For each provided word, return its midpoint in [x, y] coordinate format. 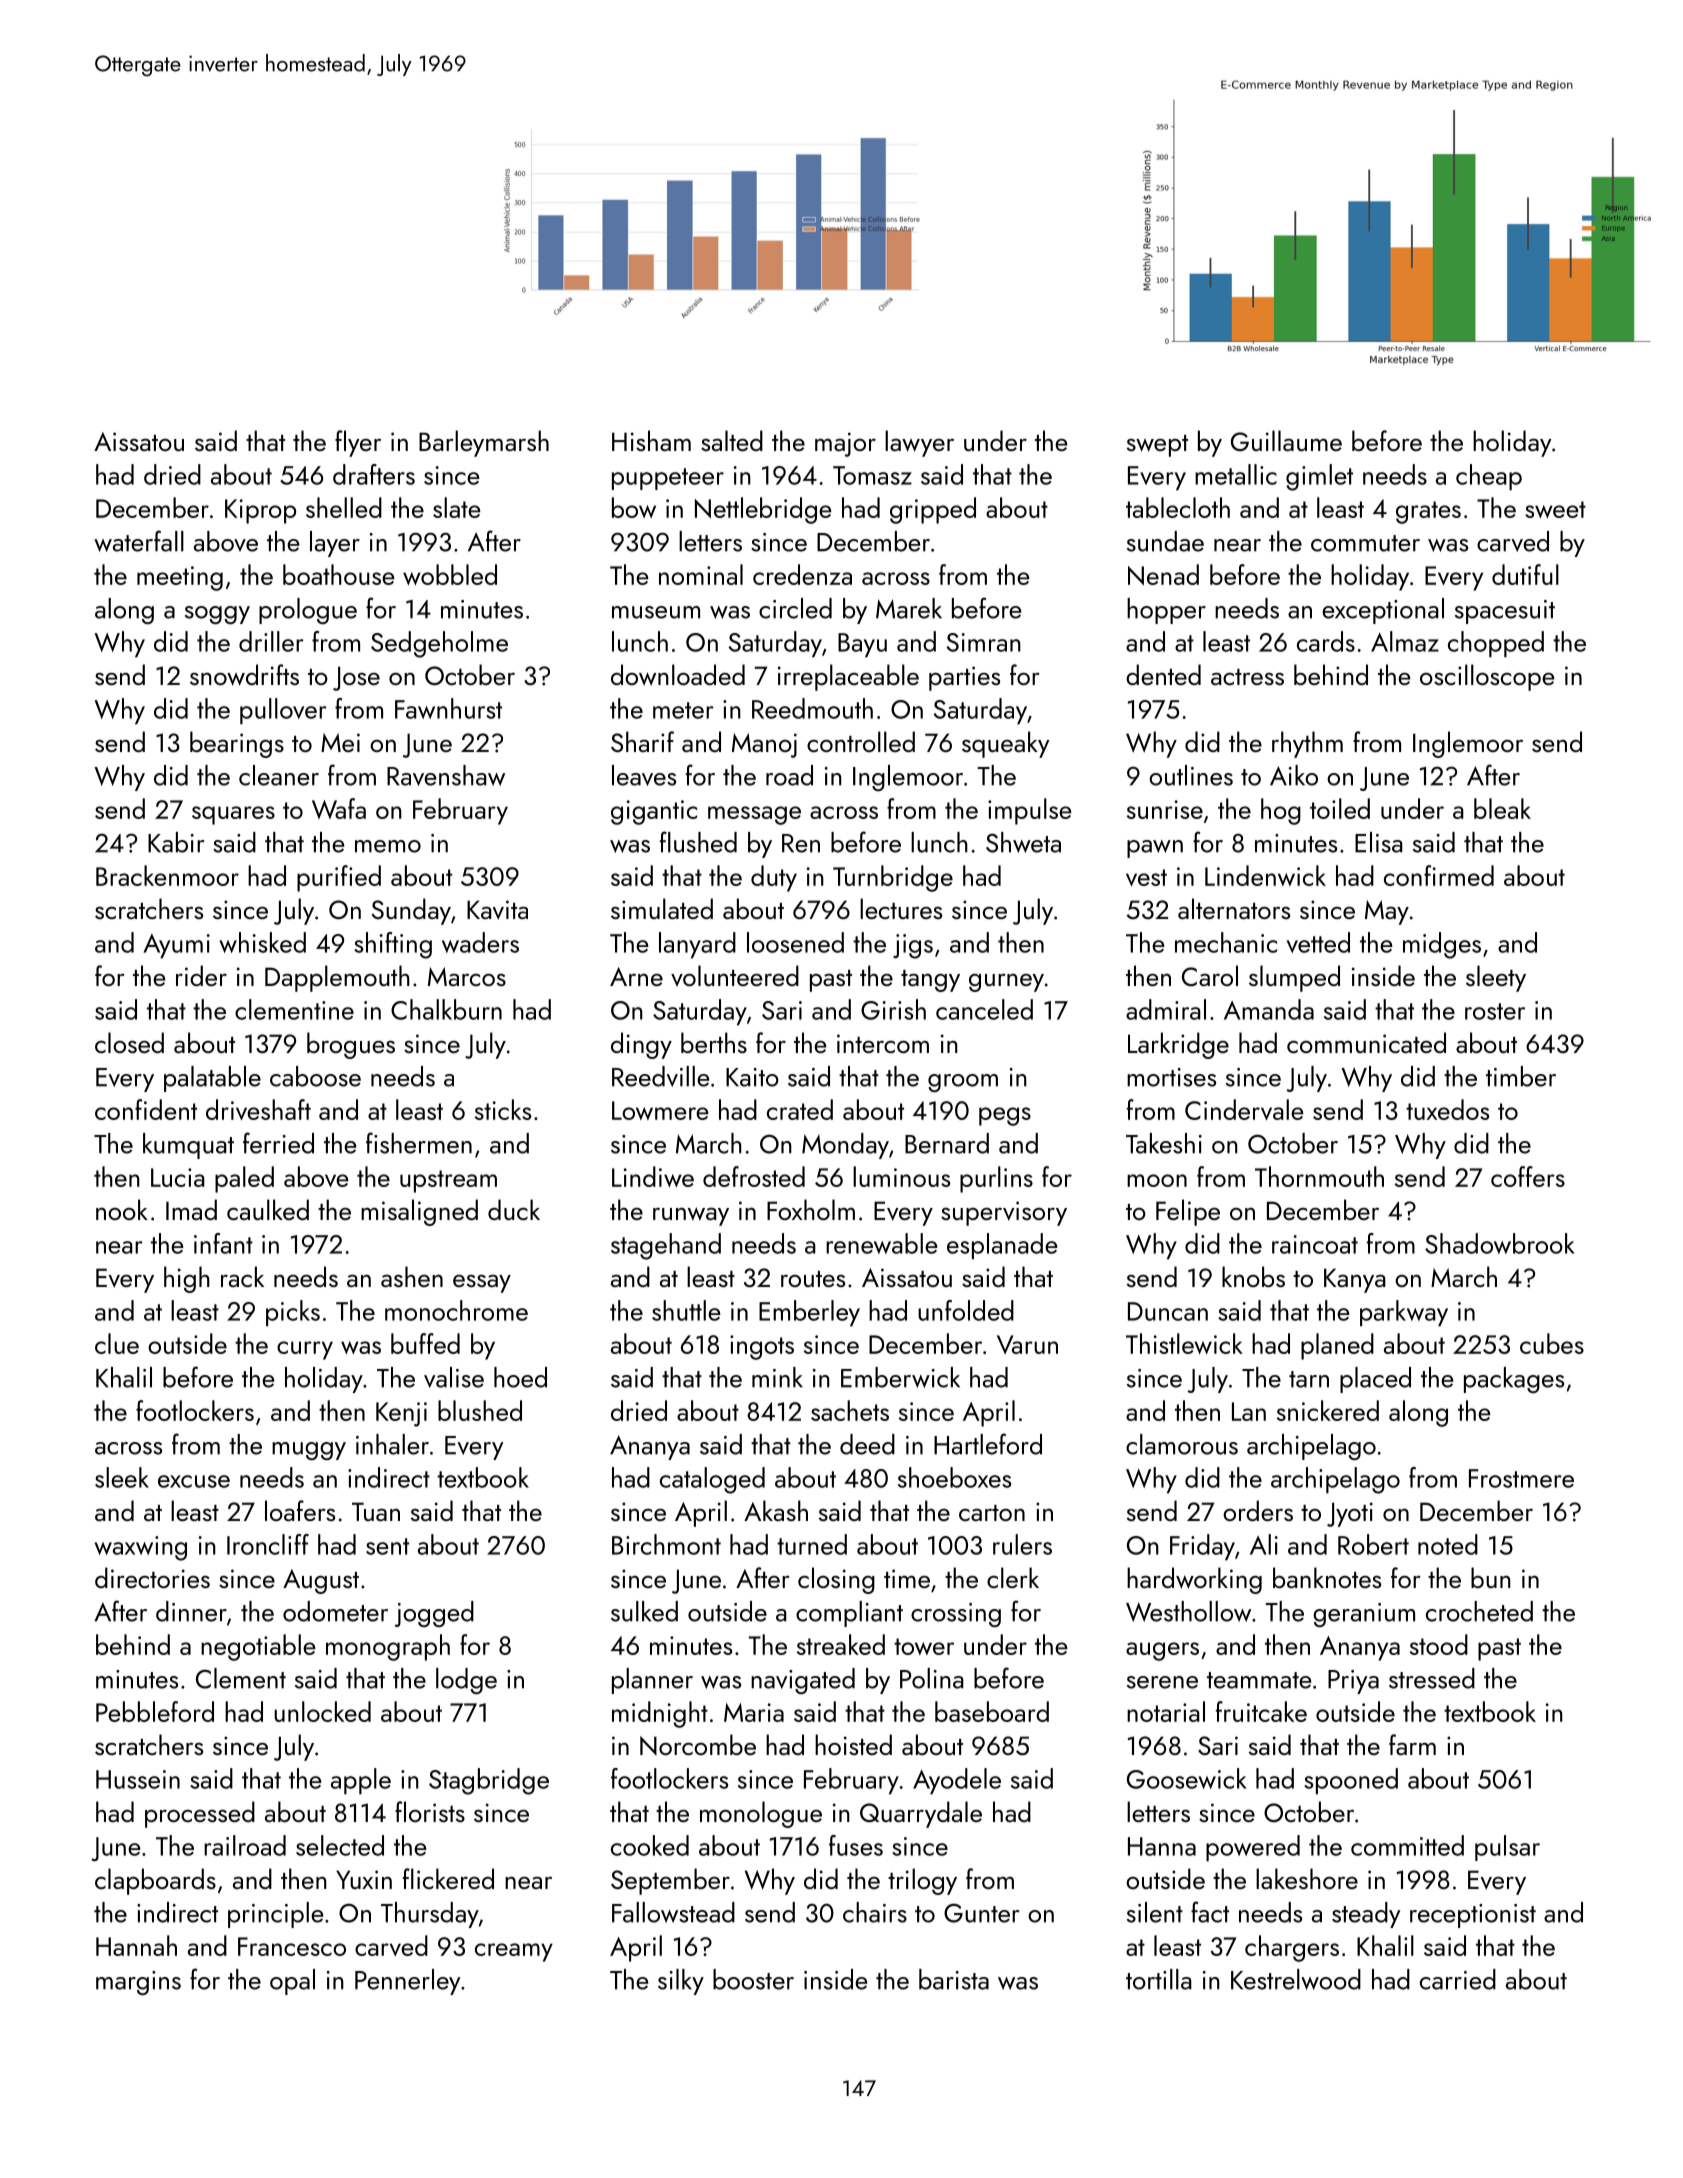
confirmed [1439, 875]
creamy [514, 1952]
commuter [1365, 543]
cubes [1552, 1343]
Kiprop [260, 511]
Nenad [1163, 574]
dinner [191, 1611]
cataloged [712, 1480]
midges [1442, 945]
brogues [351, 1045]
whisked [262, 942]
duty [774, 878]
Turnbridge [893, 878]
